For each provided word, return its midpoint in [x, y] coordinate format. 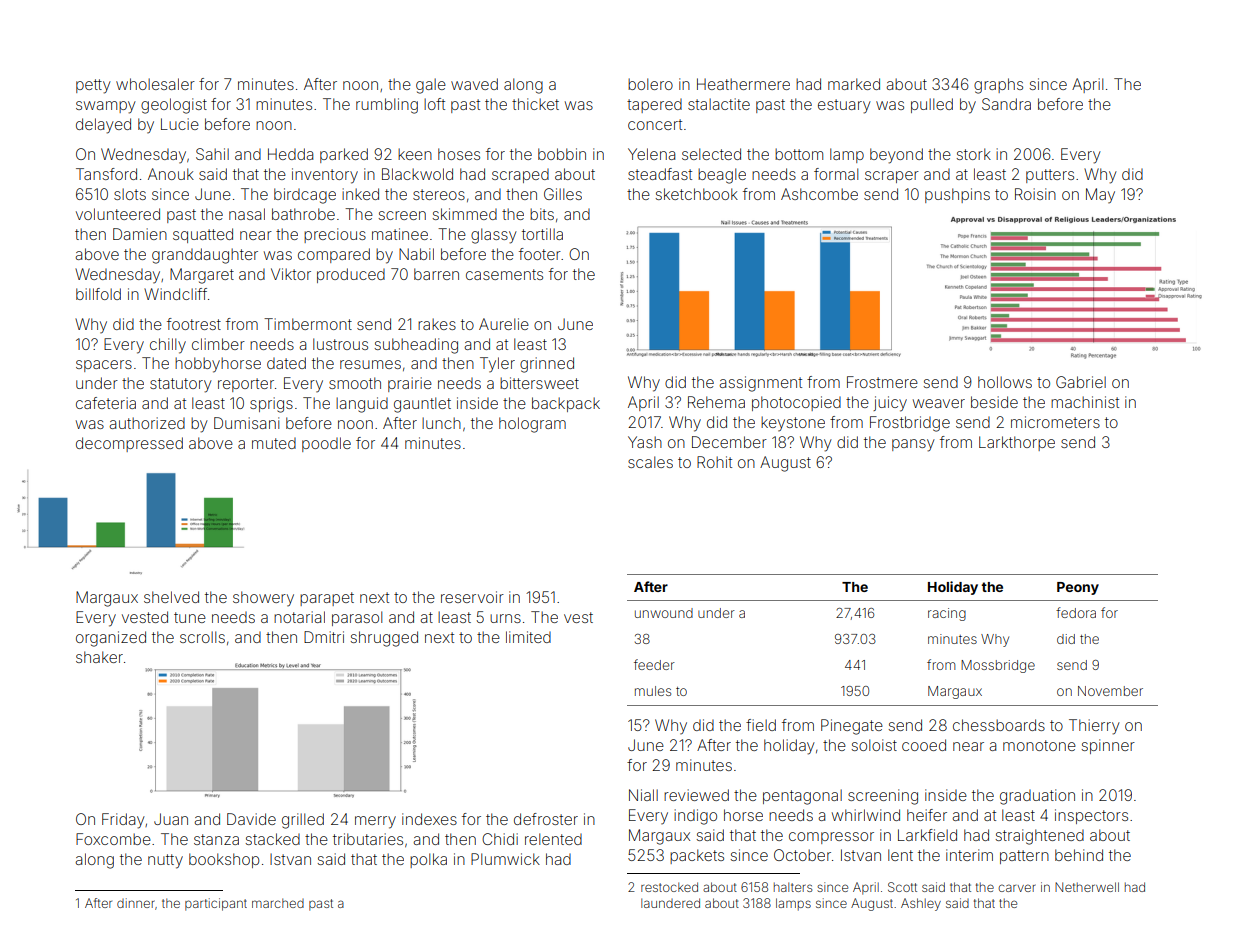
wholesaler [155, 84]
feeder [654, 664]
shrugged [384, 639]
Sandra [1006, 104]
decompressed [129, 444]
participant [216, 904]
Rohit [714, 462]
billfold [98, 294]
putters [1050, 176]
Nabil [416, 254]
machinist [1085, 402]
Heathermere [743, 84]
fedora [1076, 612]
